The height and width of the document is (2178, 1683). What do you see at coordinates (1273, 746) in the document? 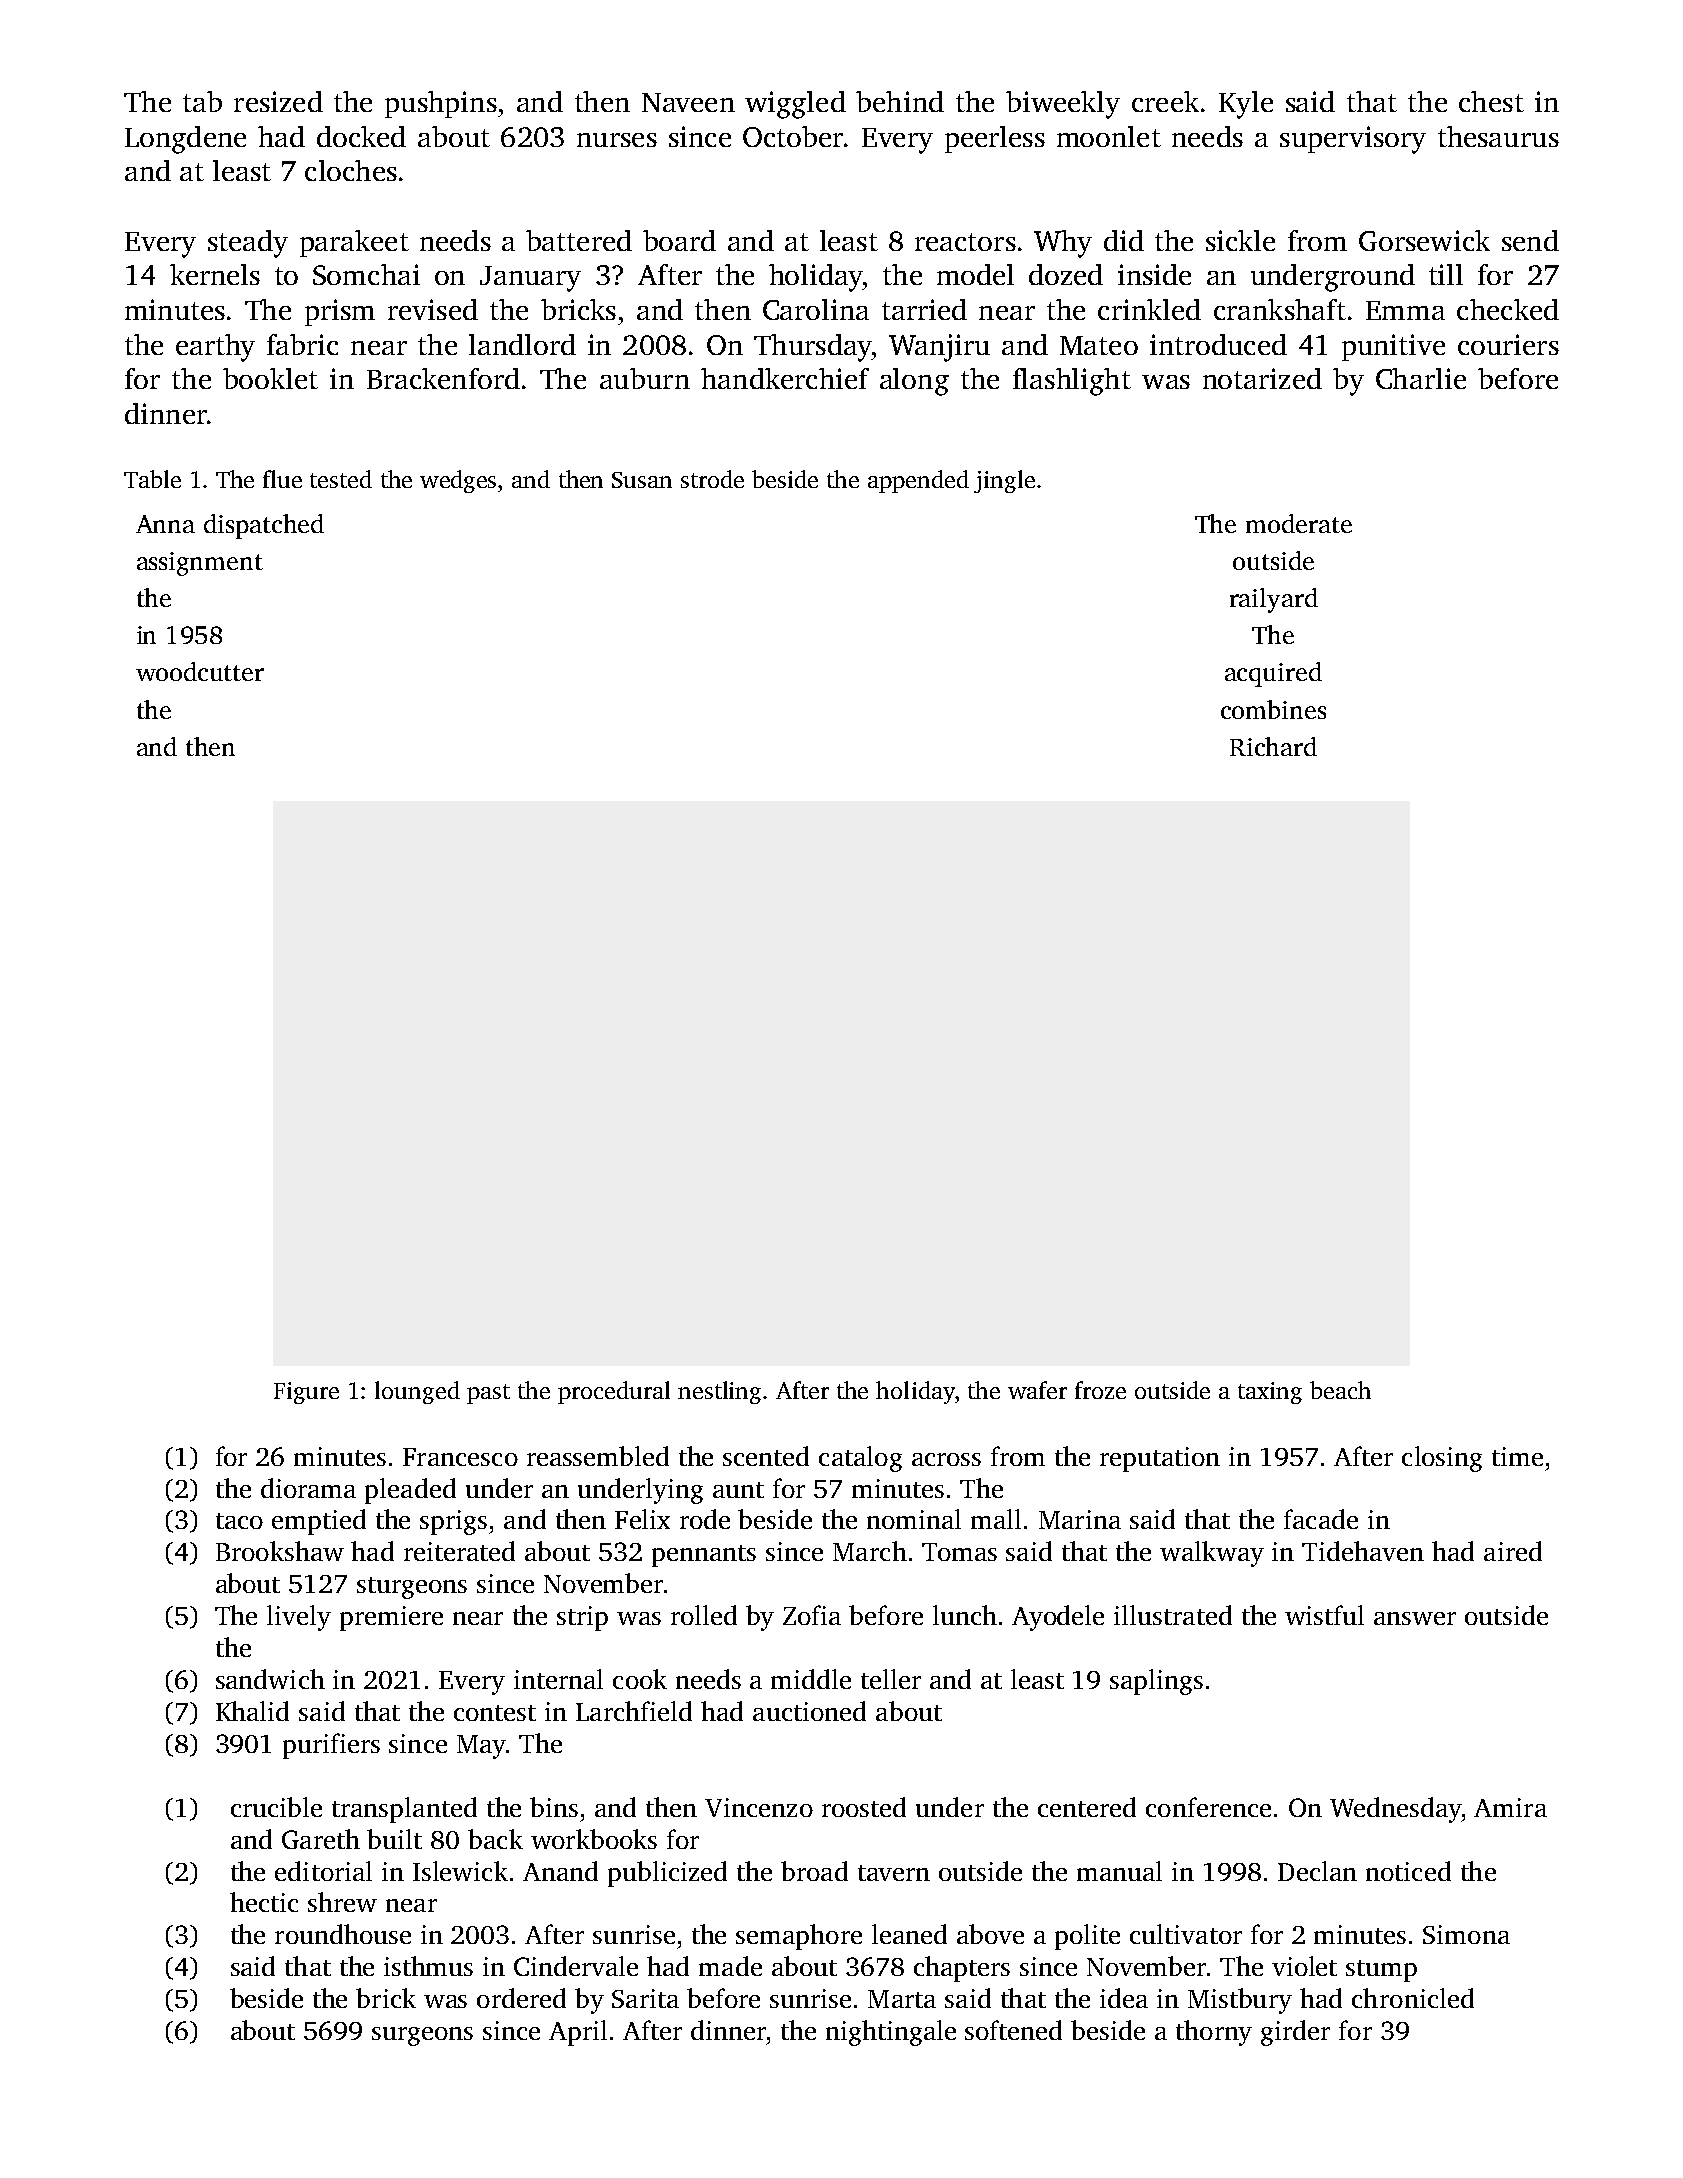
I see `Richard` at bounding box center [1273, 746].
